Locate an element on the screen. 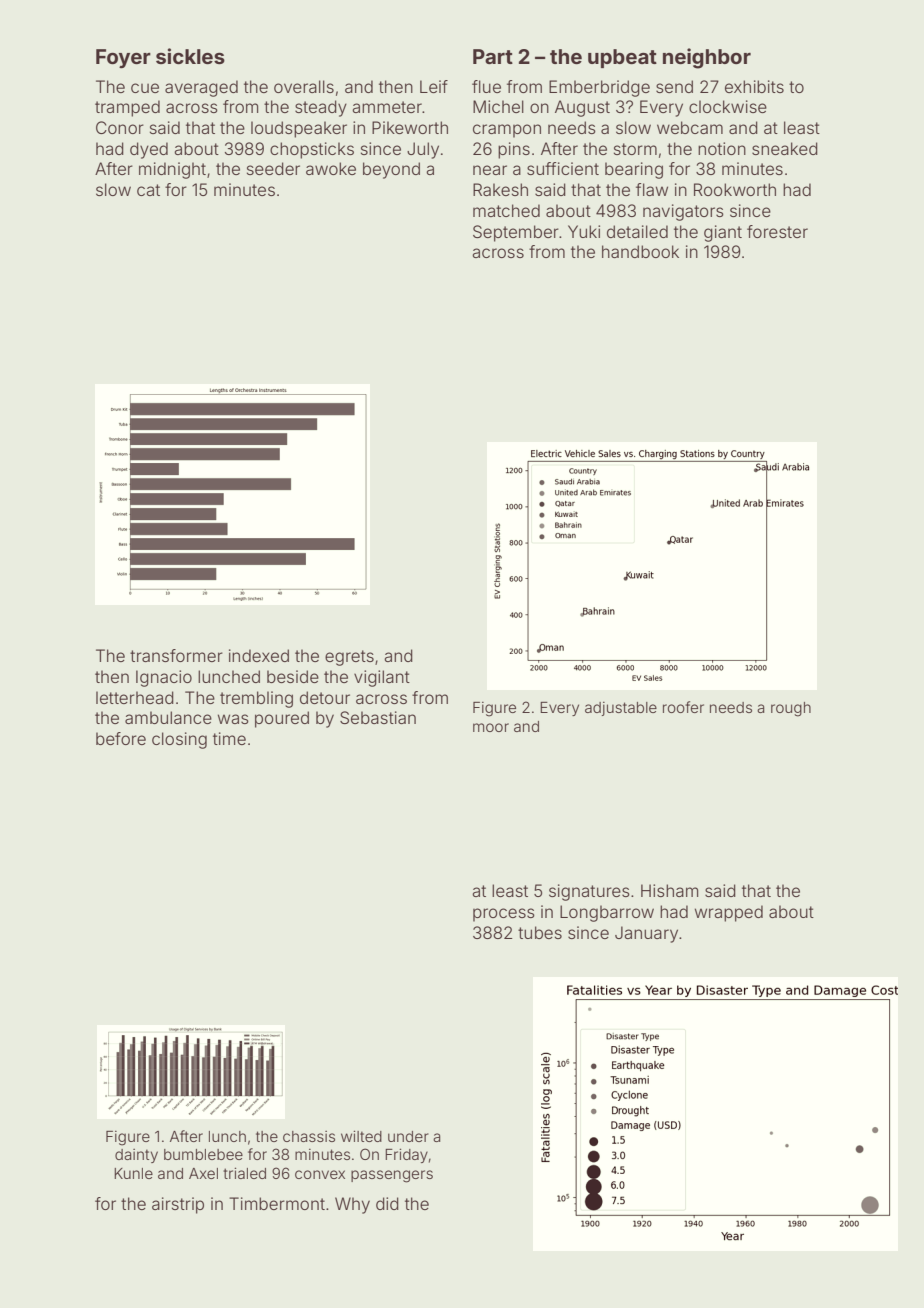 The height and width of the screenshot is (1308, 924). overalls is located at coordinates (304, 86).
